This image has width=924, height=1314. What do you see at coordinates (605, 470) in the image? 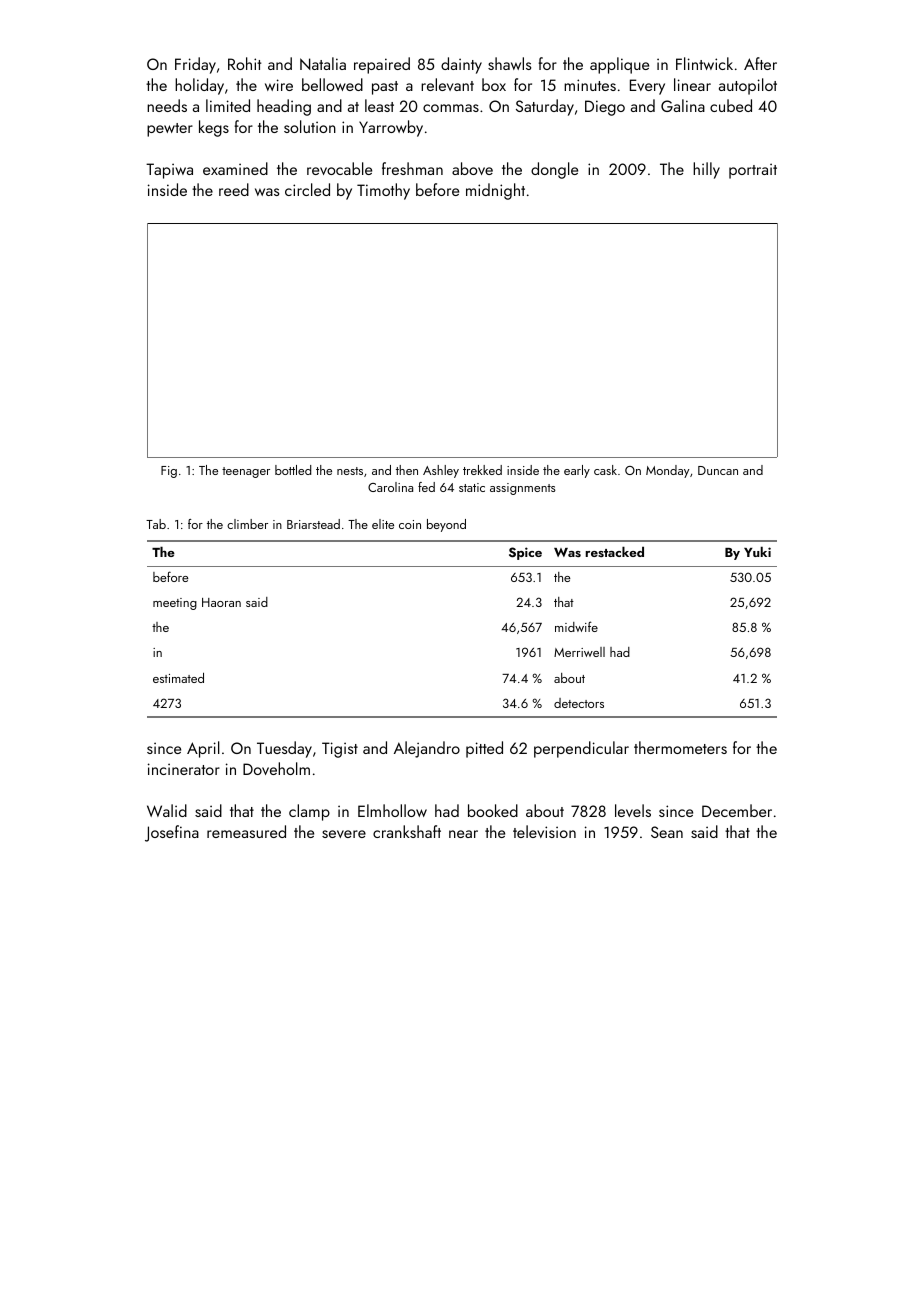
I see `cask` at bounding box center [605, 470].
